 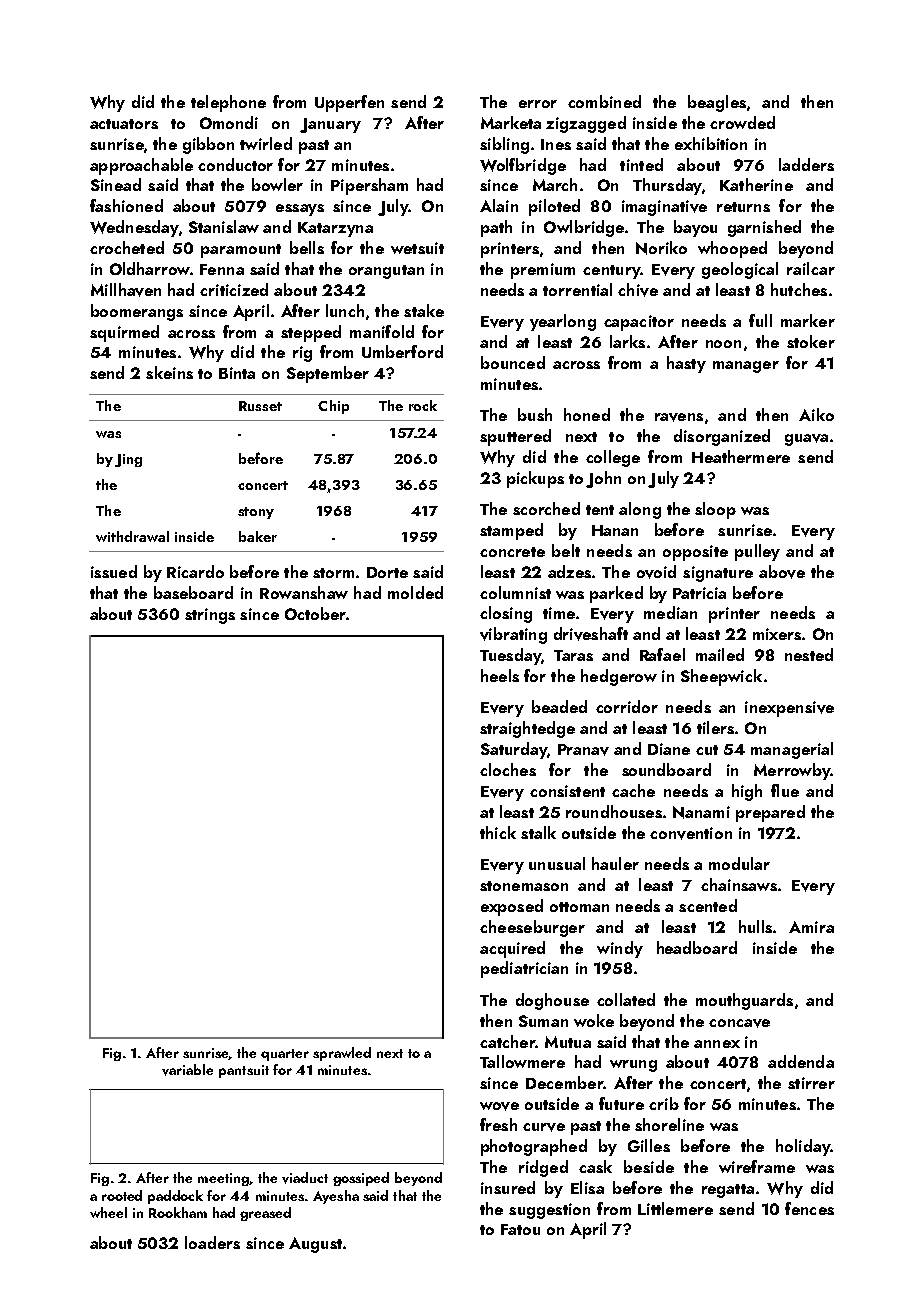 I want to click on loaders, so click(x=212, y=1242).
